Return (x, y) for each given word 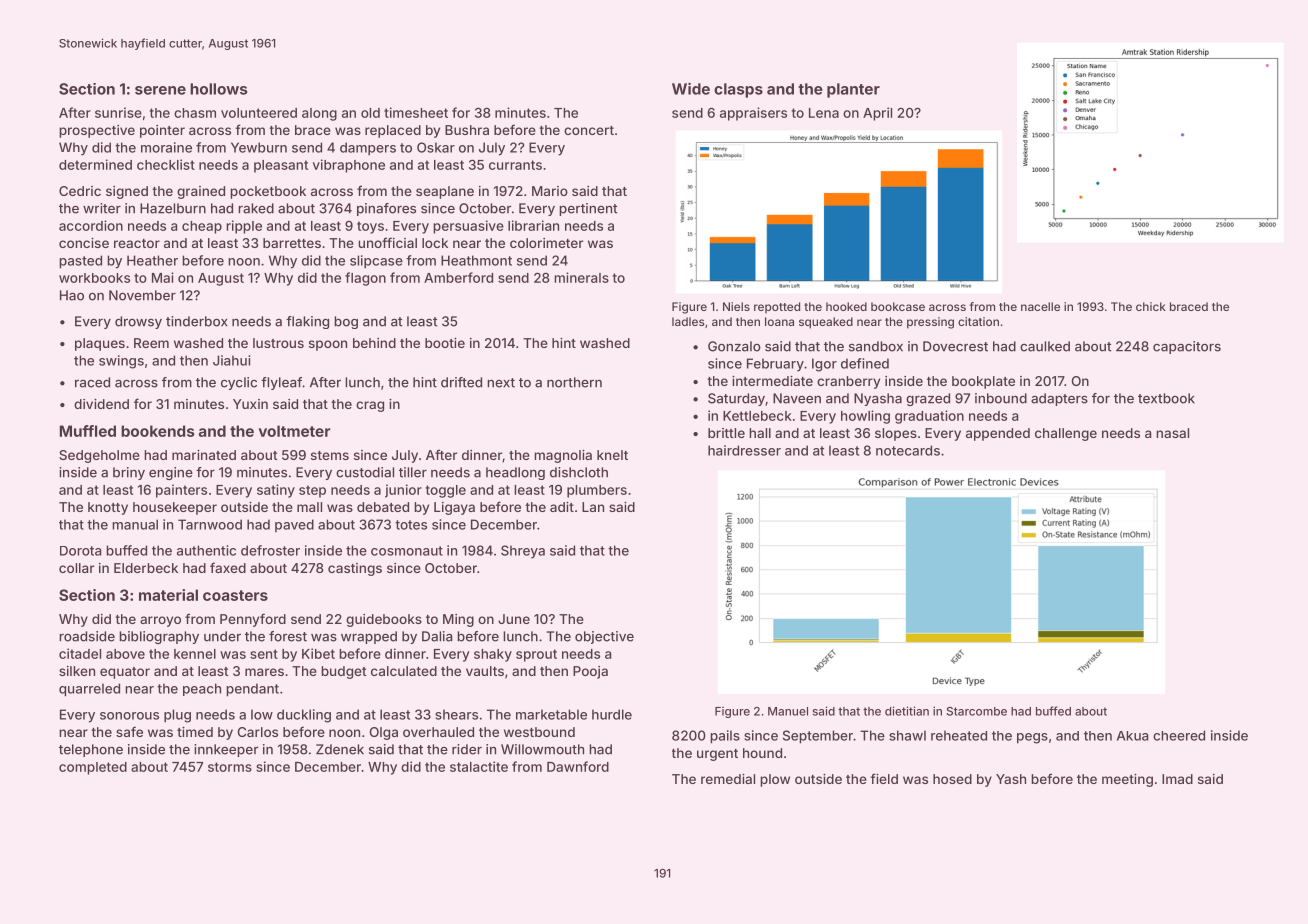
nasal (1172, 433)
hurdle (612, 714)
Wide (691, 89)
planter (853, 90)
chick (1151, 306)
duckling (304, 716)
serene (160, 90)
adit (562, 507)
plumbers (597, 491)
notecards (908, 450)
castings (355, 569)
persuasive (468, 227)
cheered (1179, 735)
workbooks (94, 278)
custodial (365, 472)
